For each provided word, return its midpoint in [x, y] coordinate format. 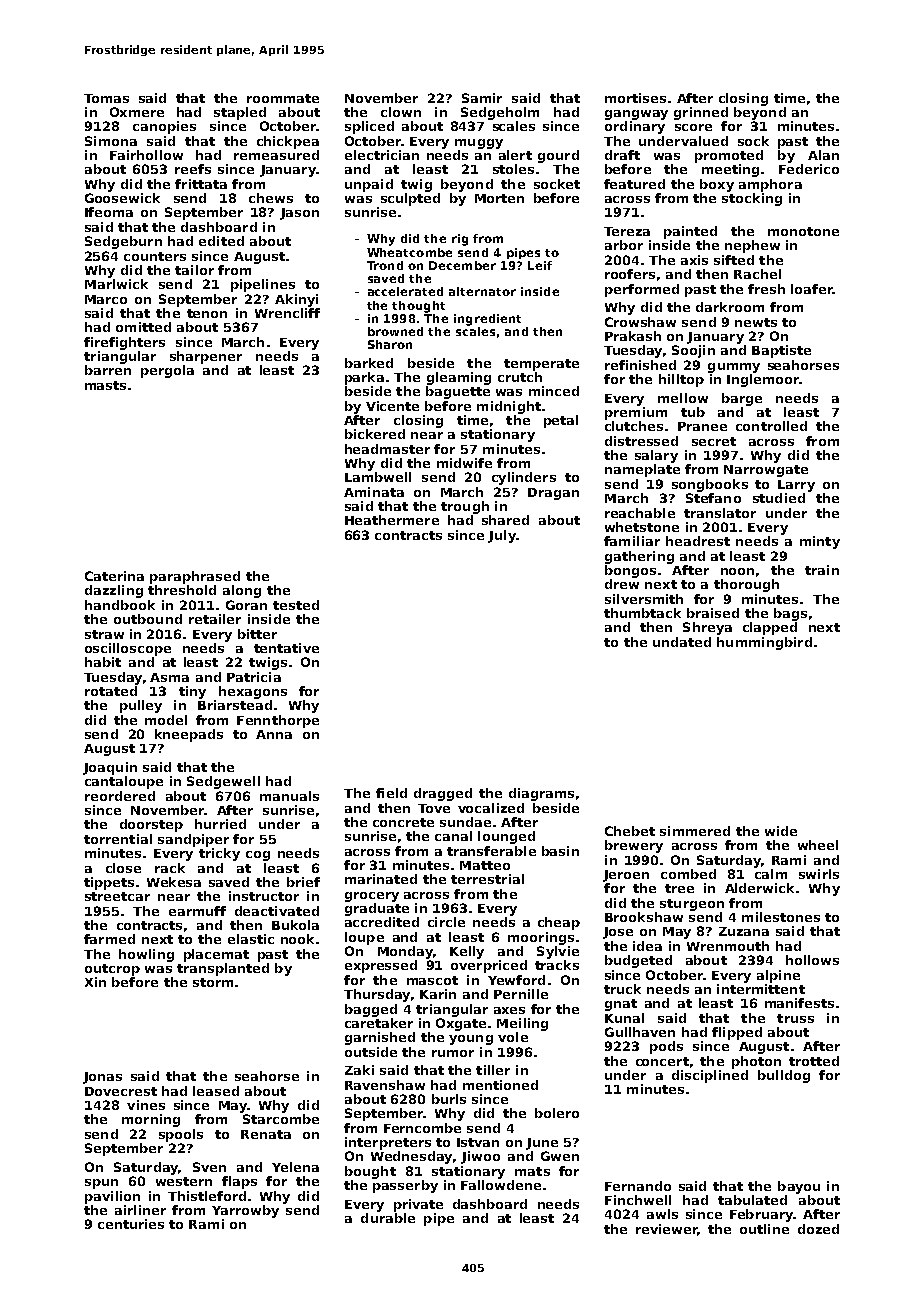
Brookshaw [644, 917]
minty [820, 542]
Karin [438, 994]
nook [297, 939]
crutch [520, 377]
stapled [240, 113]
